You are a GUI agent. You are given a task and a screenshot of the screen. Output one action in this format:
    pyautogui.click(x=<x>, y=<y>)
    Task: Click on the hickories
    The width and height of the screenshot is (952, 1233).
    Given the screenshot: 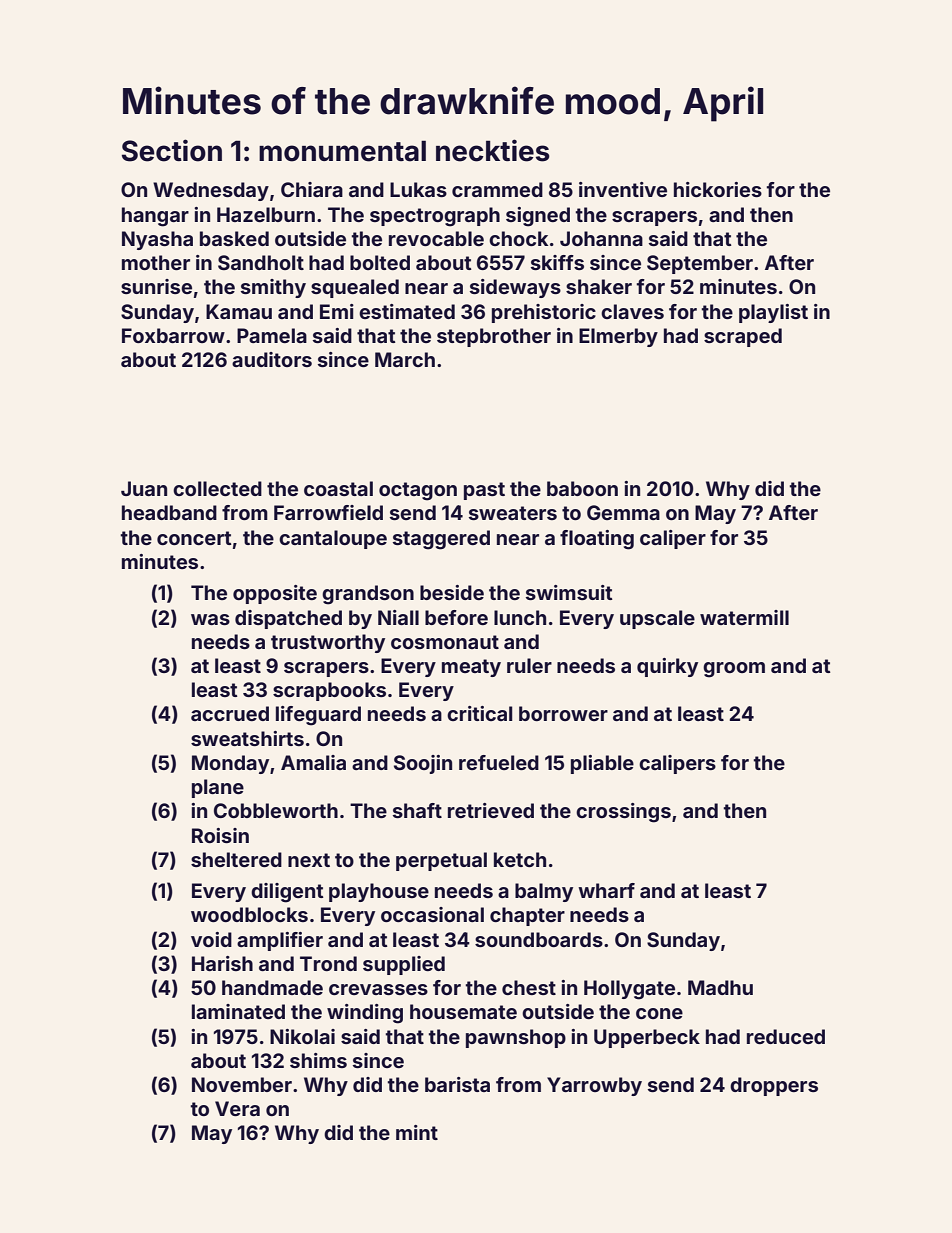 What is the action you would take?
    pyautogui.click(x=718, y=189)
